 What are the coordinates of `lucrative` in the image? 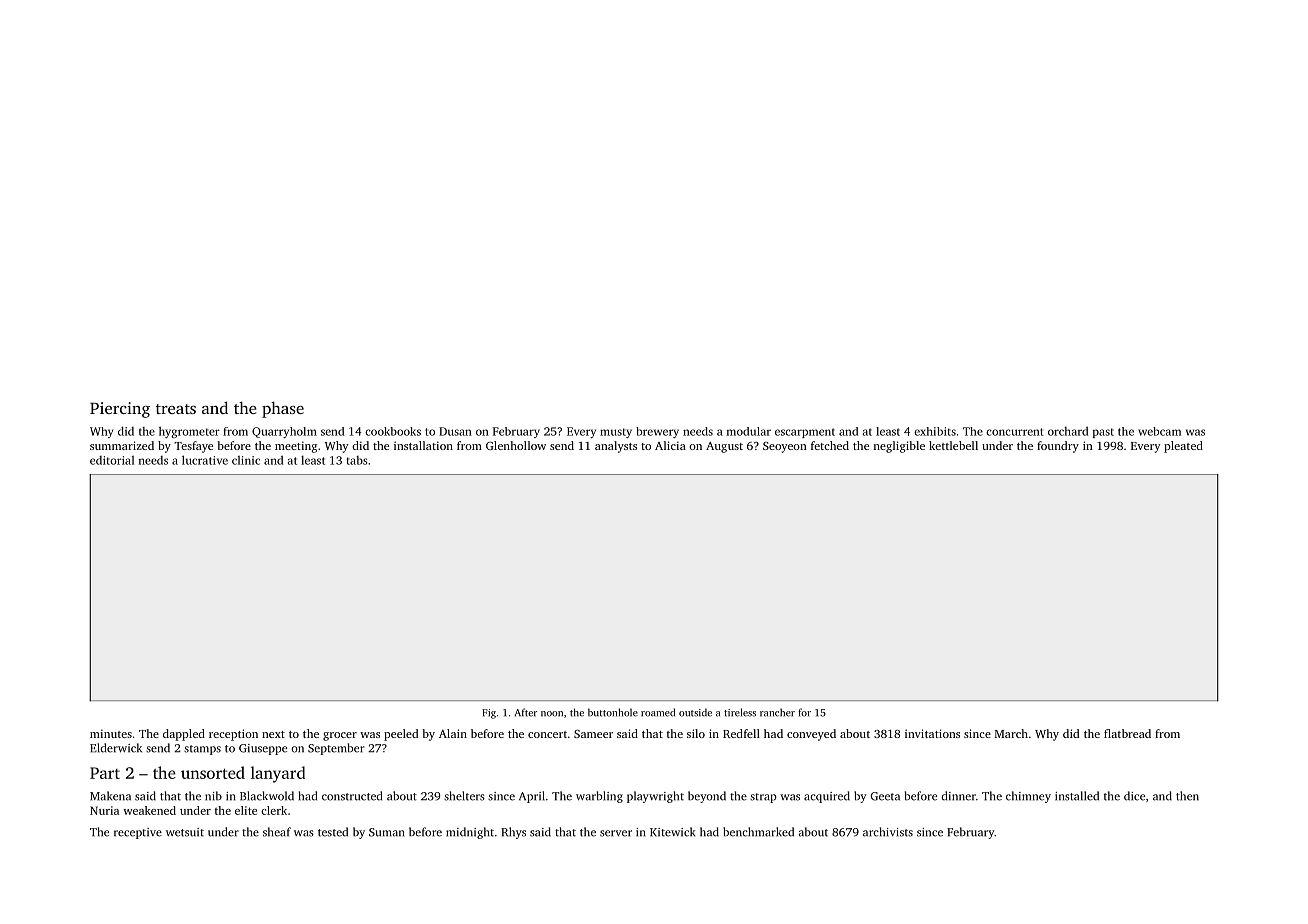 It's located at (205, 460).
